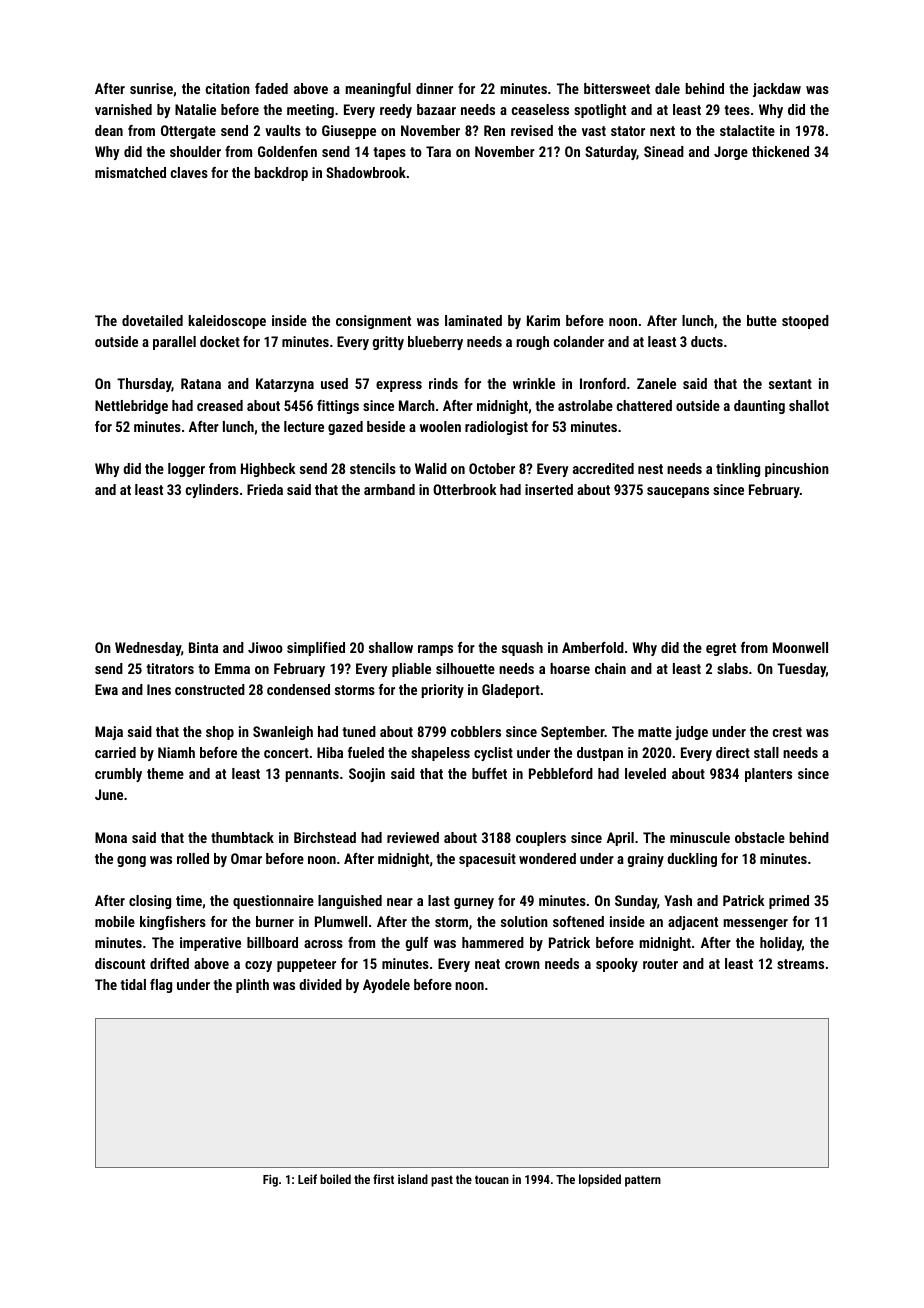 This page has width=924, height=1308. What do you see at coordinates (731, 153) in the page?
I see `Jorge` at bounding box center [731, 153].
